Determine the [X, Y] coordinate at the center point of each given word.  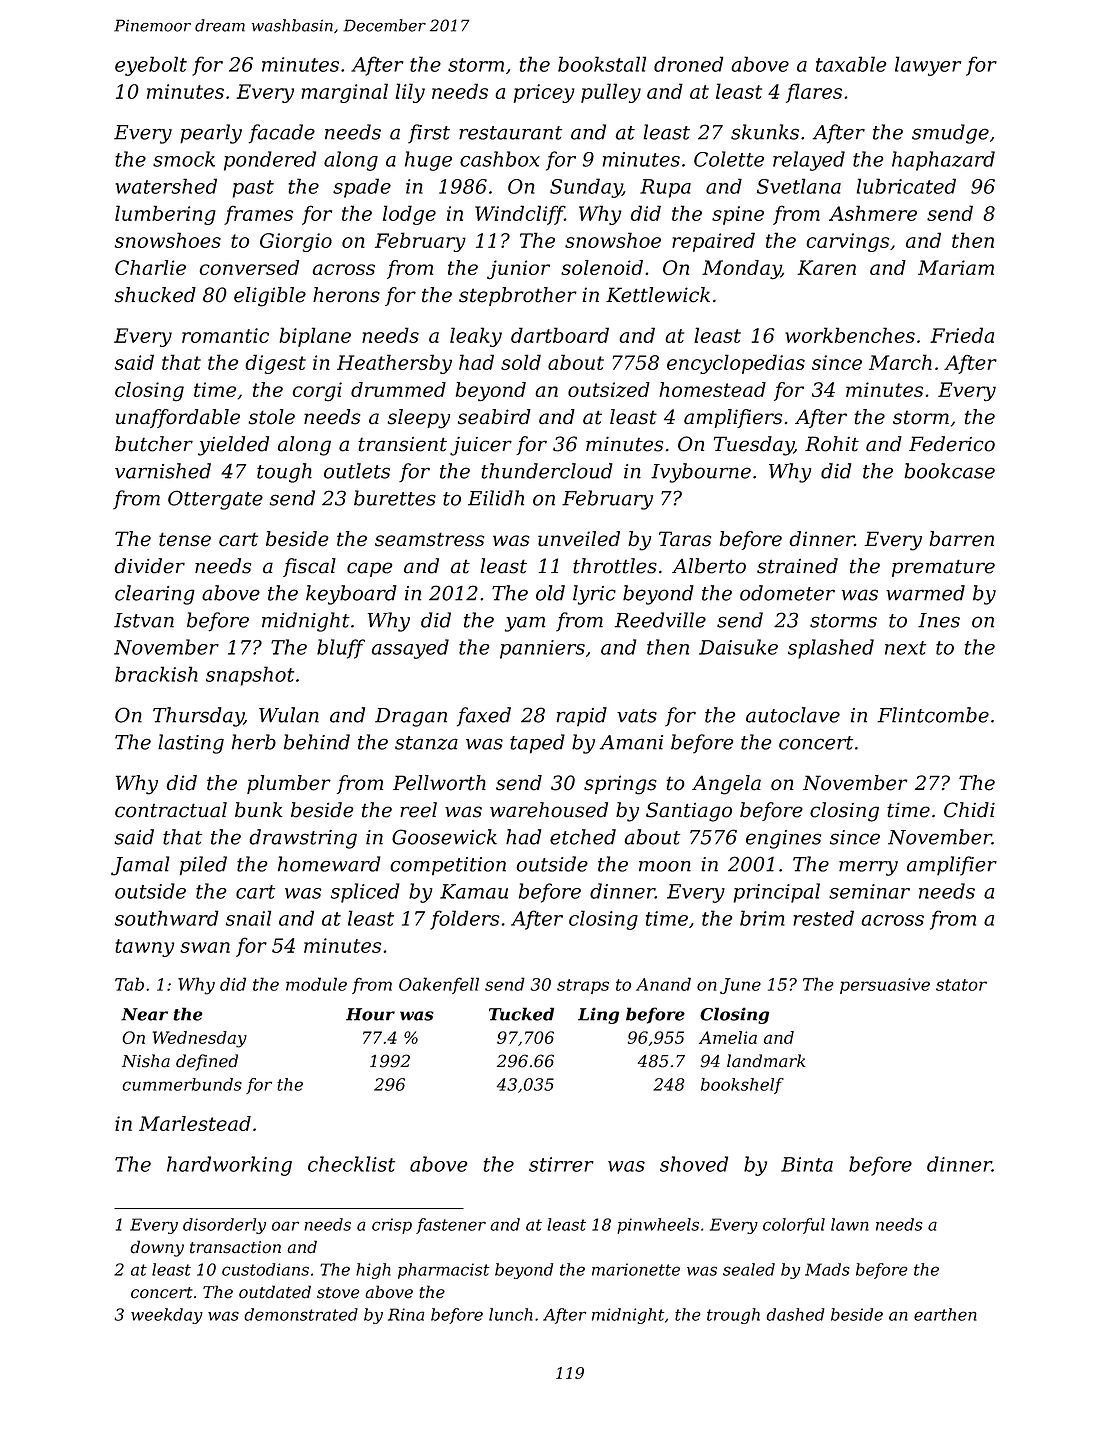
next [905, 648]
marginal [344, 93]
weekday [167, 1316]
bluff [341, 649]
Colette [729, 159]
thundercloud [547, 471]
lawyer [928, 66]
